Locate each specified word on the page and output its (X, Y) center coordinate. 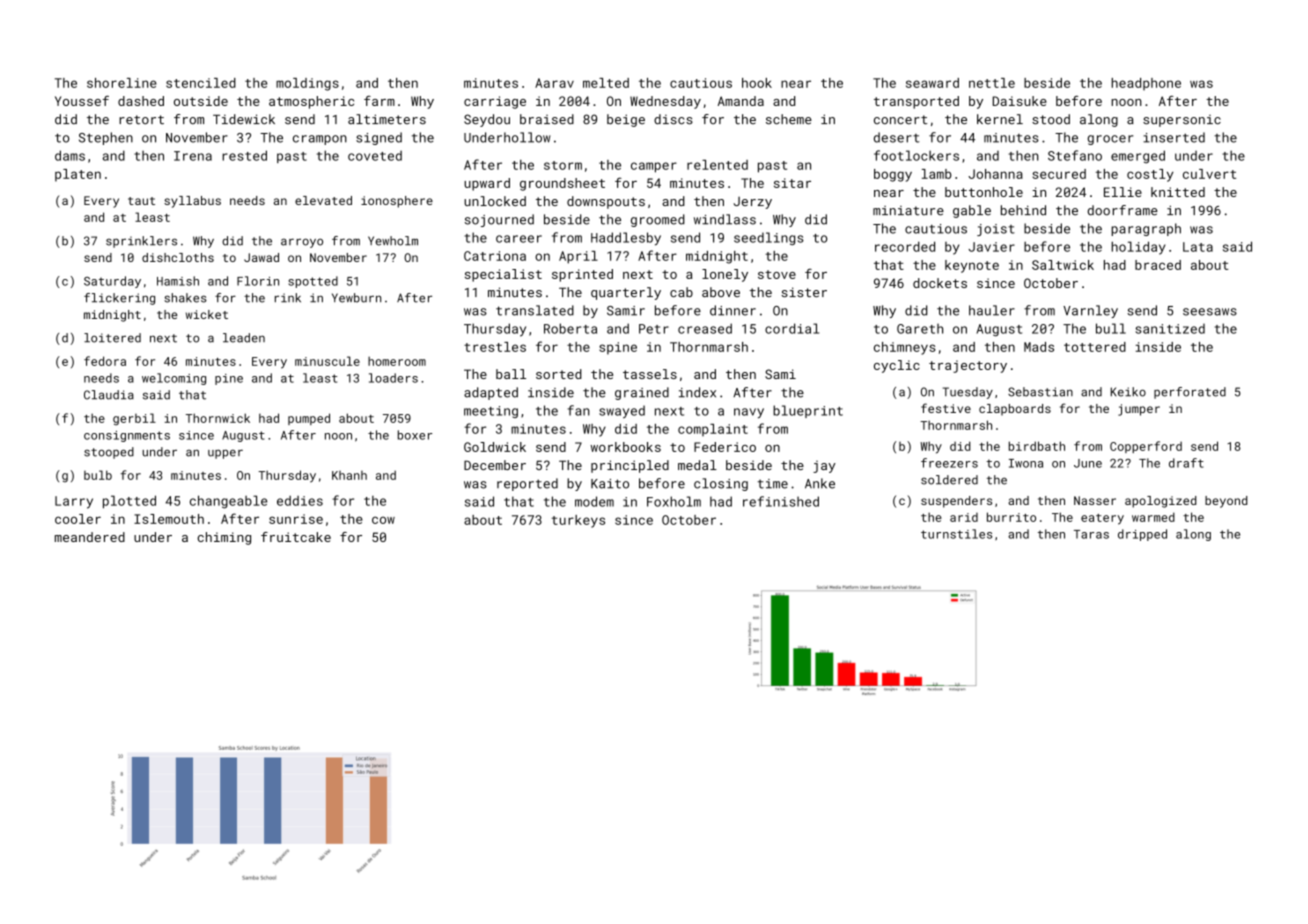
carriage (495, 102)
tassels (650, 374)
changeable (228, 502)
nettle (992, 83)
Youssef (82, 101)
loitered (112, 338)
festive (946, 408)
